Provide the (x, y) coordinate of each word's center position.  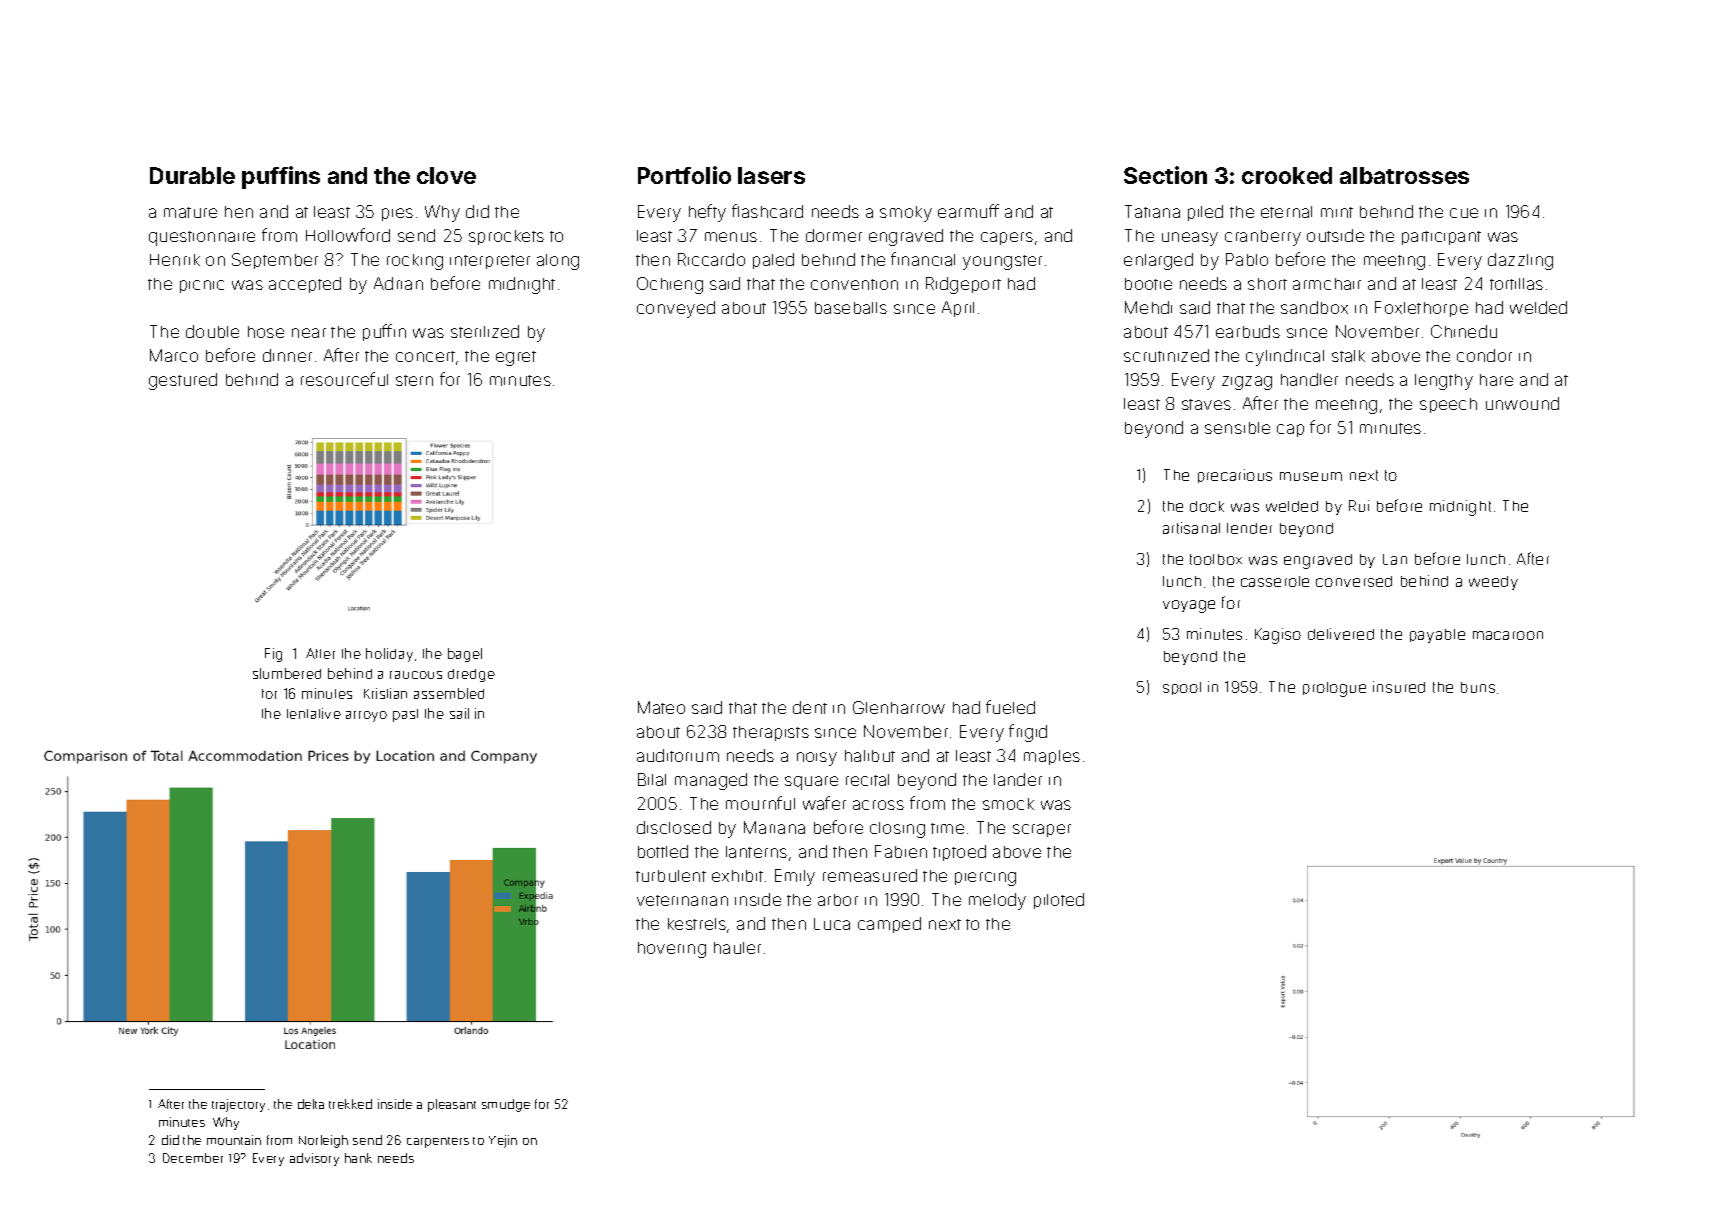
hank (358, 1158)
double (212, 331)
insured (1399, 687)
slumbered (287, 673)
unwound (1522, 403)
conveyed (676, 309)
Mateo (661, 707)
